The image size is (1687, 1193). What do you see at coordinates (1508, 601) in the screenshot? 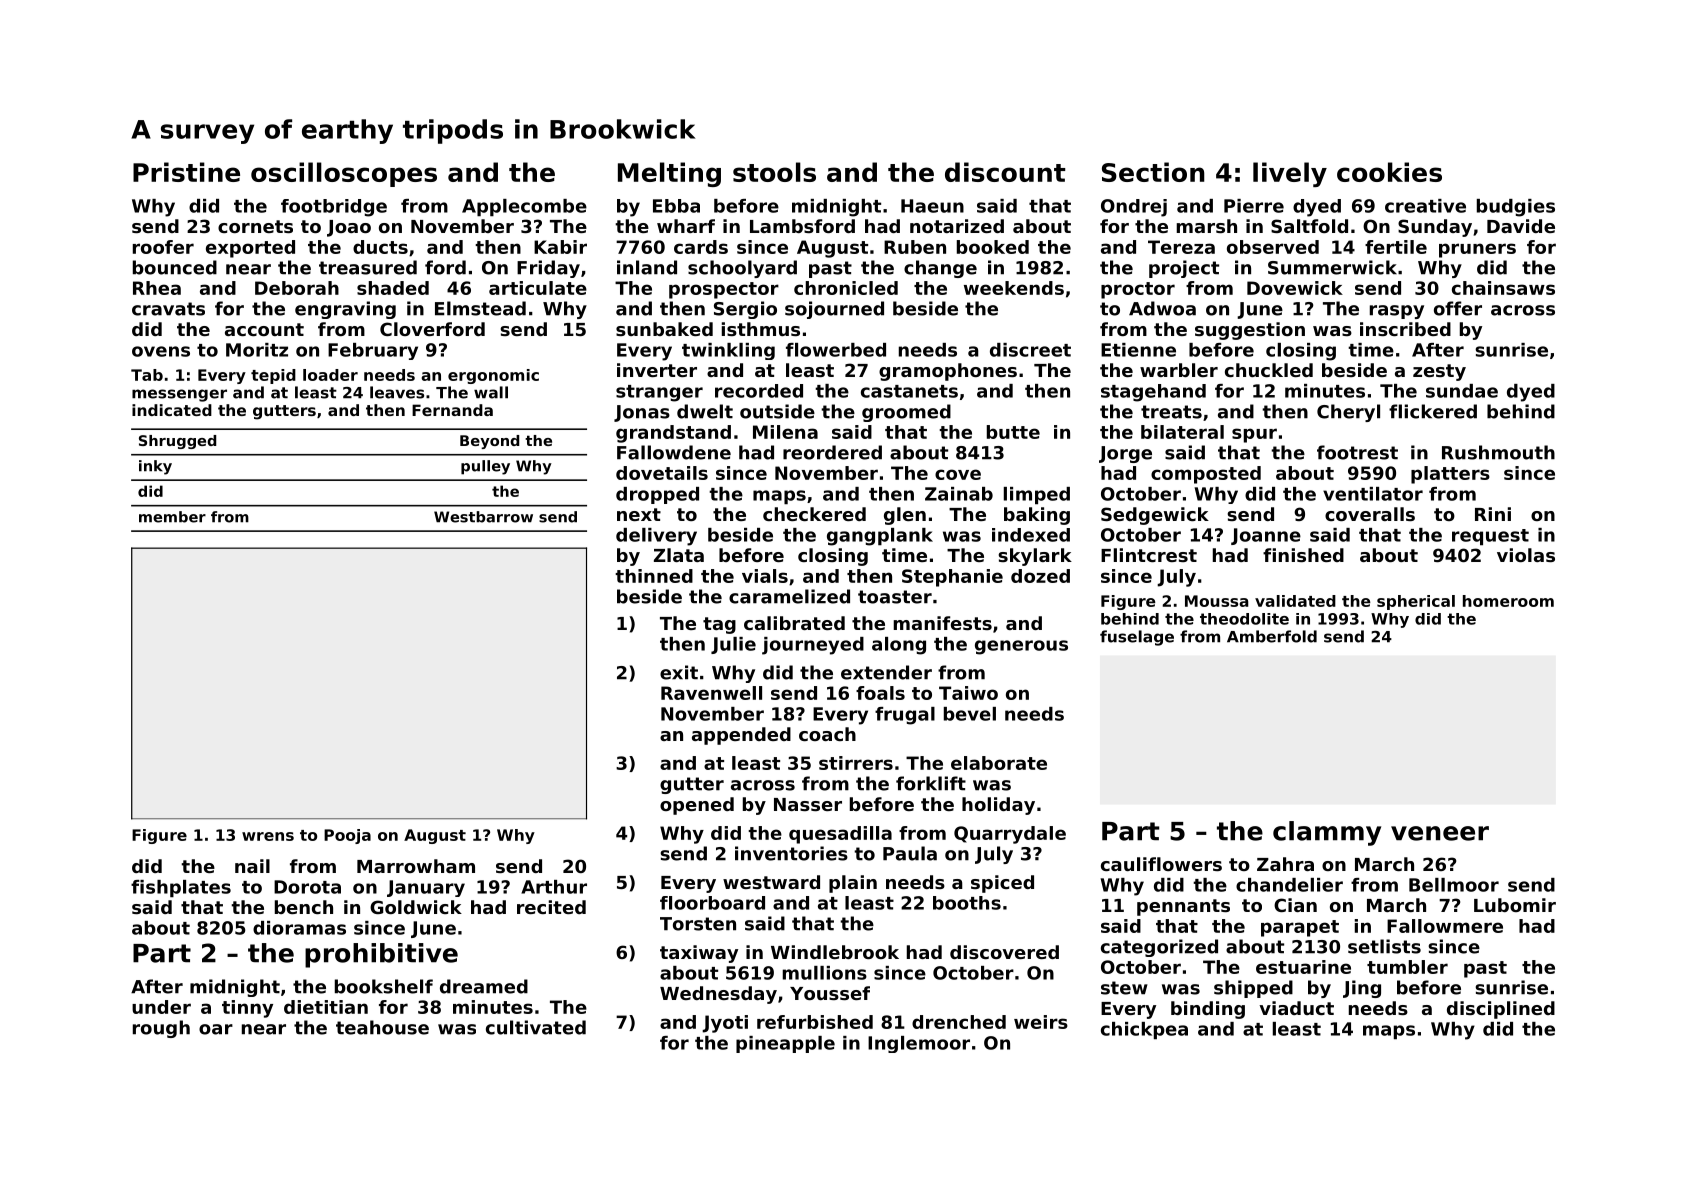
I see `homeroom` at bounding box center [1508, 601].
